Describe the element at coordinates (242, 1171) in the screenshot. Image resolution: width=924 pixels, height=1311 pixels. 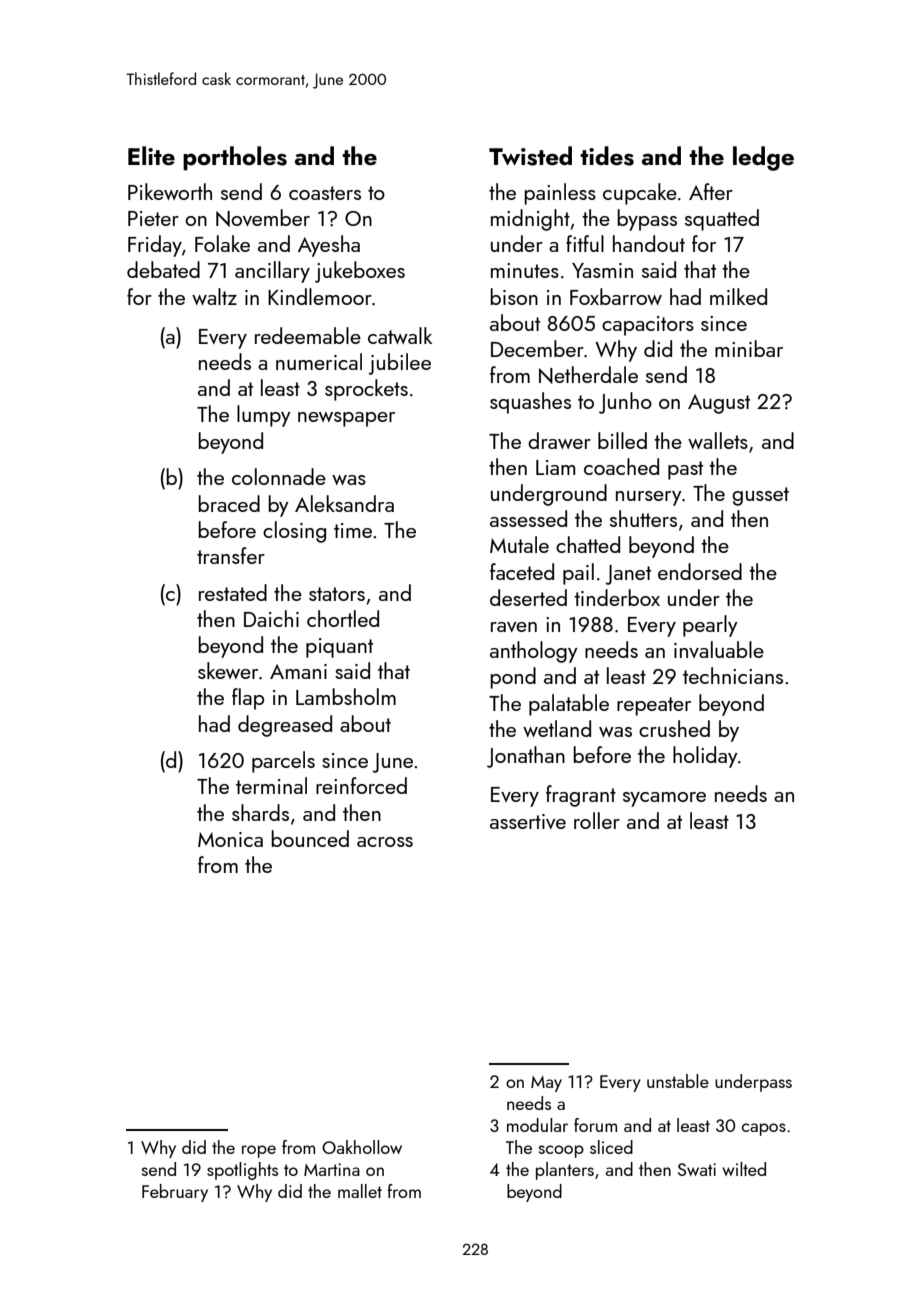
I see `spotlights` at that location.
